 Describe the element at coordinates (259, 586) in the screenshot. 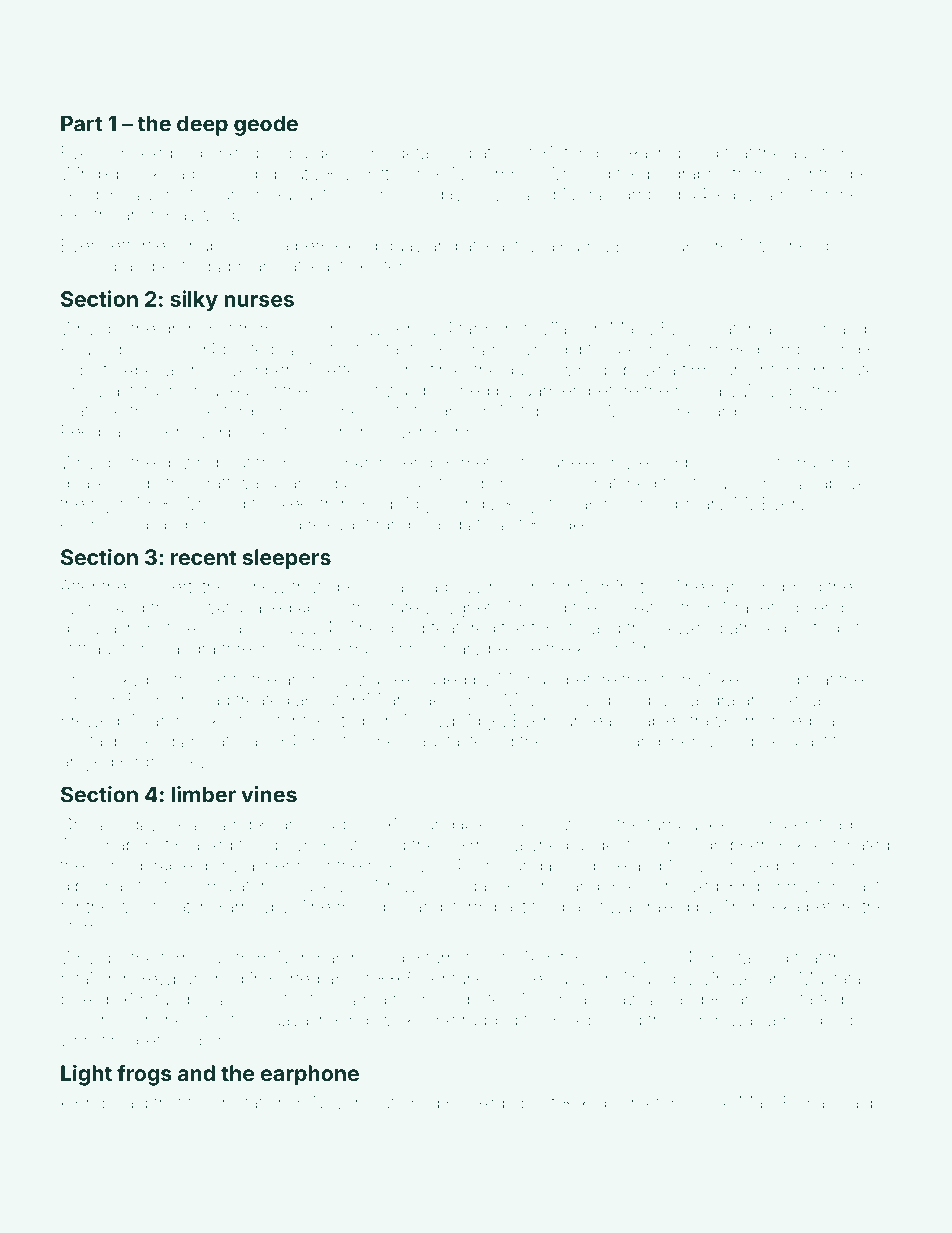

I see `curlew` at that location.
